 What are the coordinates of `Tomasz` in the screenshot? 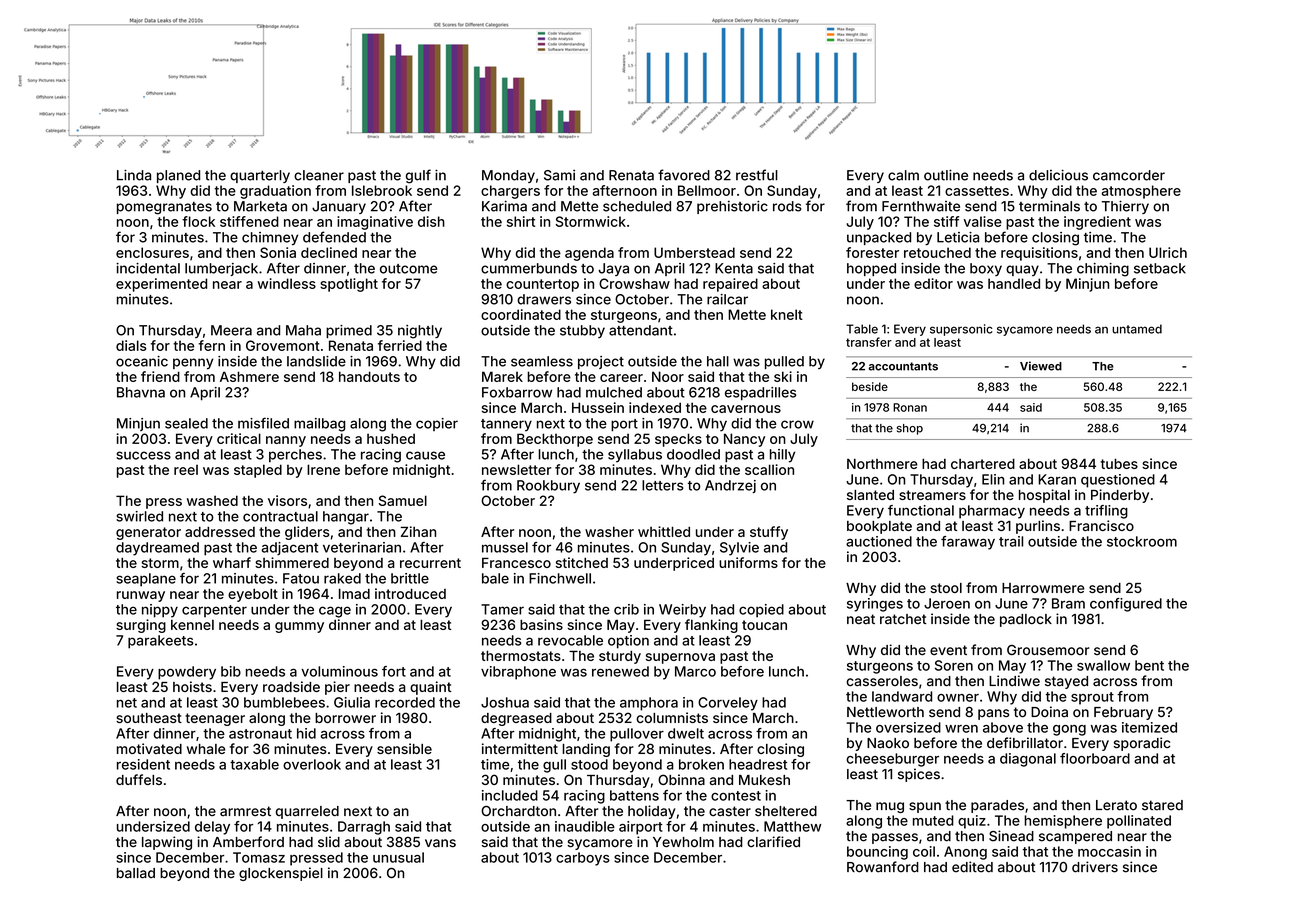 It's located at (259, 857).
